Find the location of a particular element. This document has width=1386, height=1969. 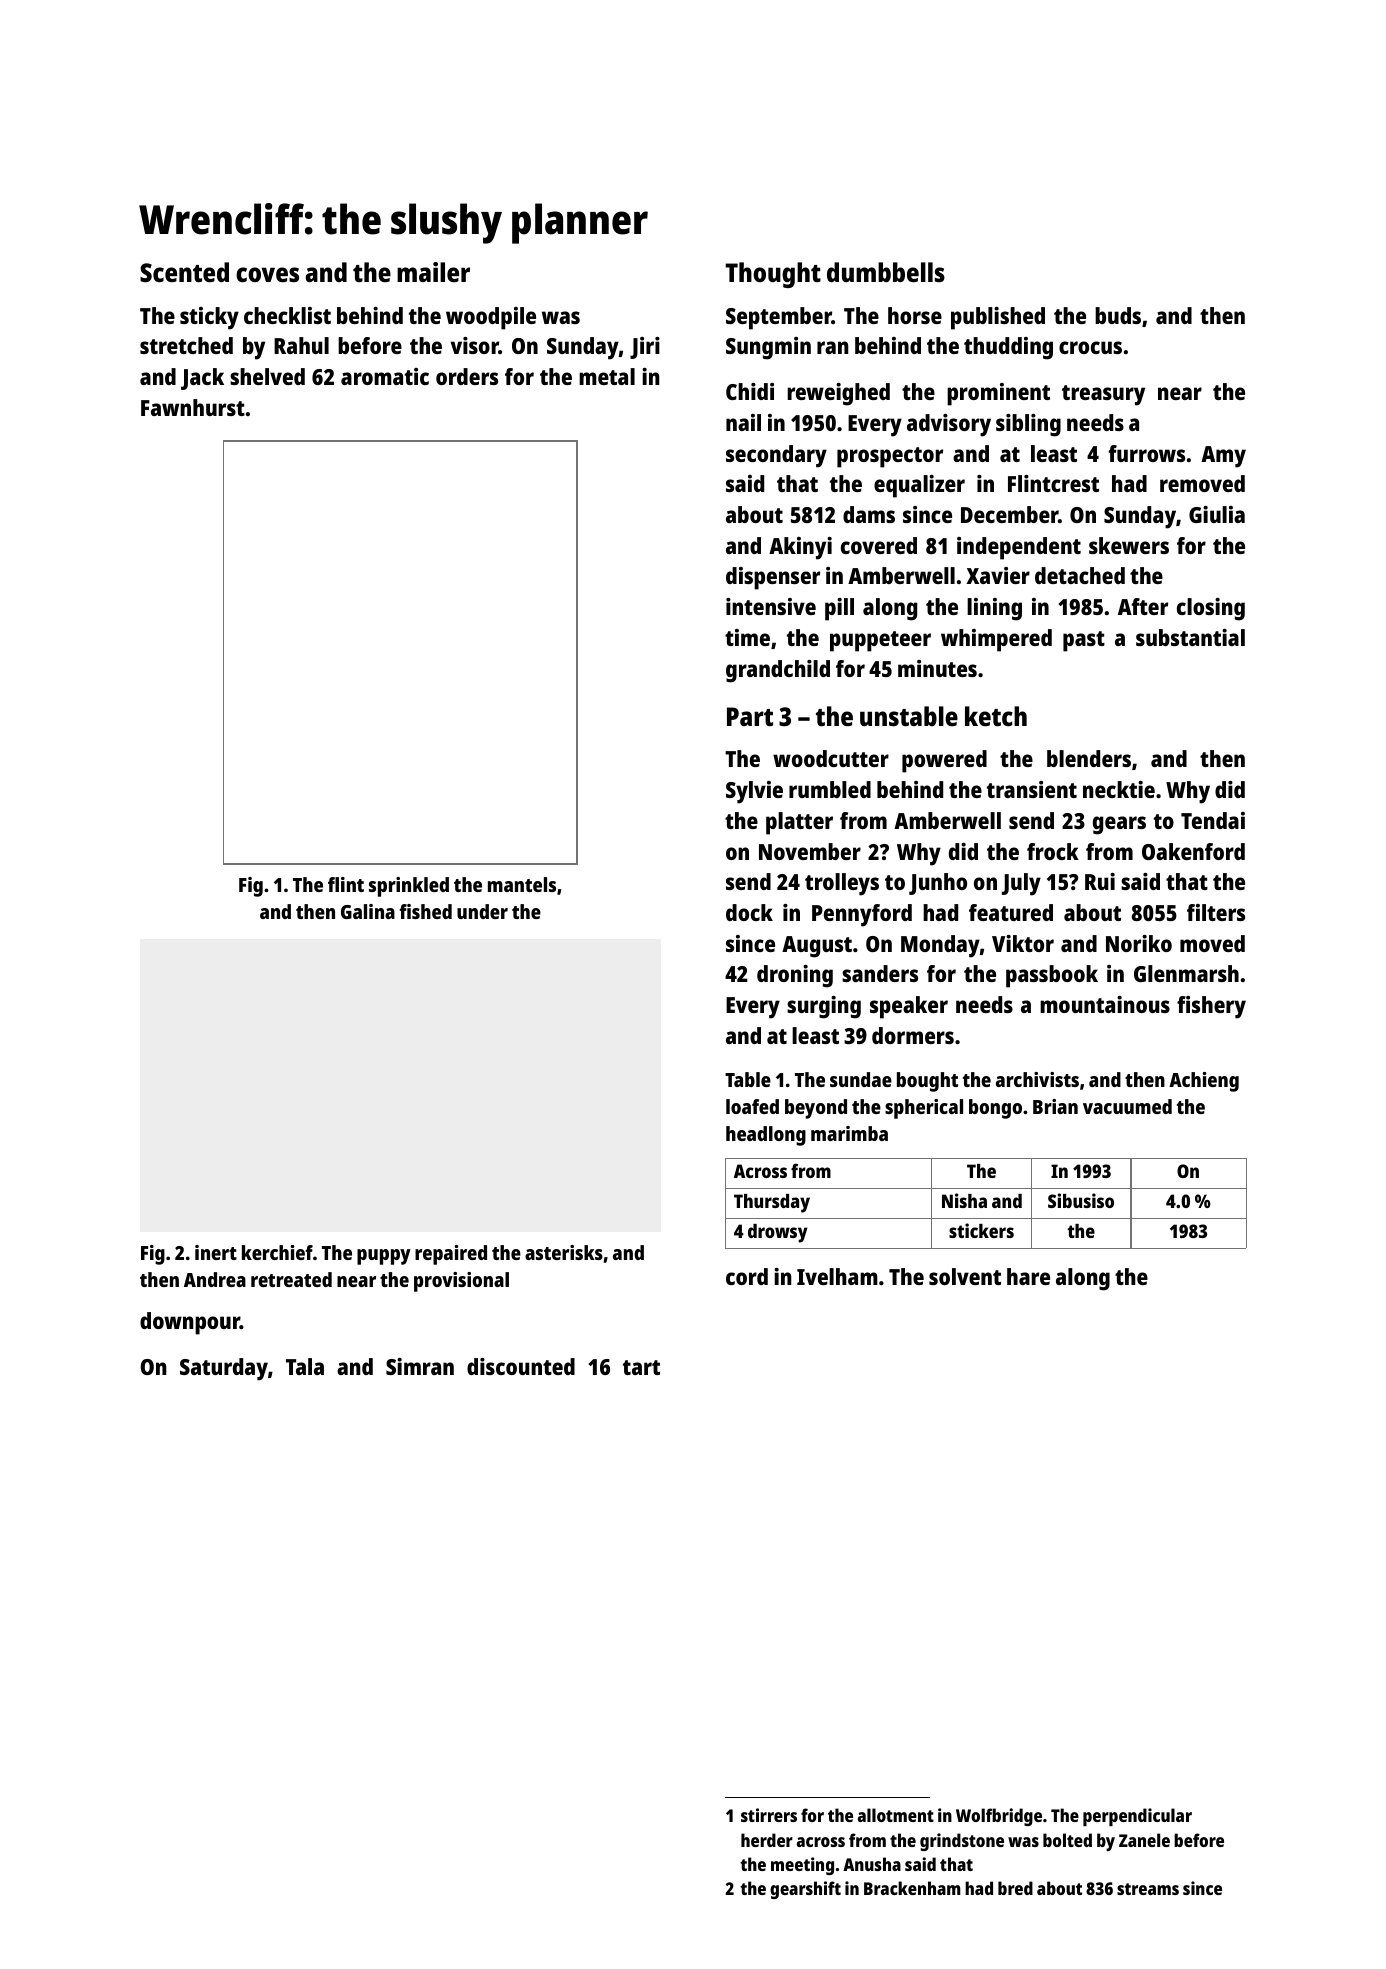

hare is located at coordinates (1028, 1276).
